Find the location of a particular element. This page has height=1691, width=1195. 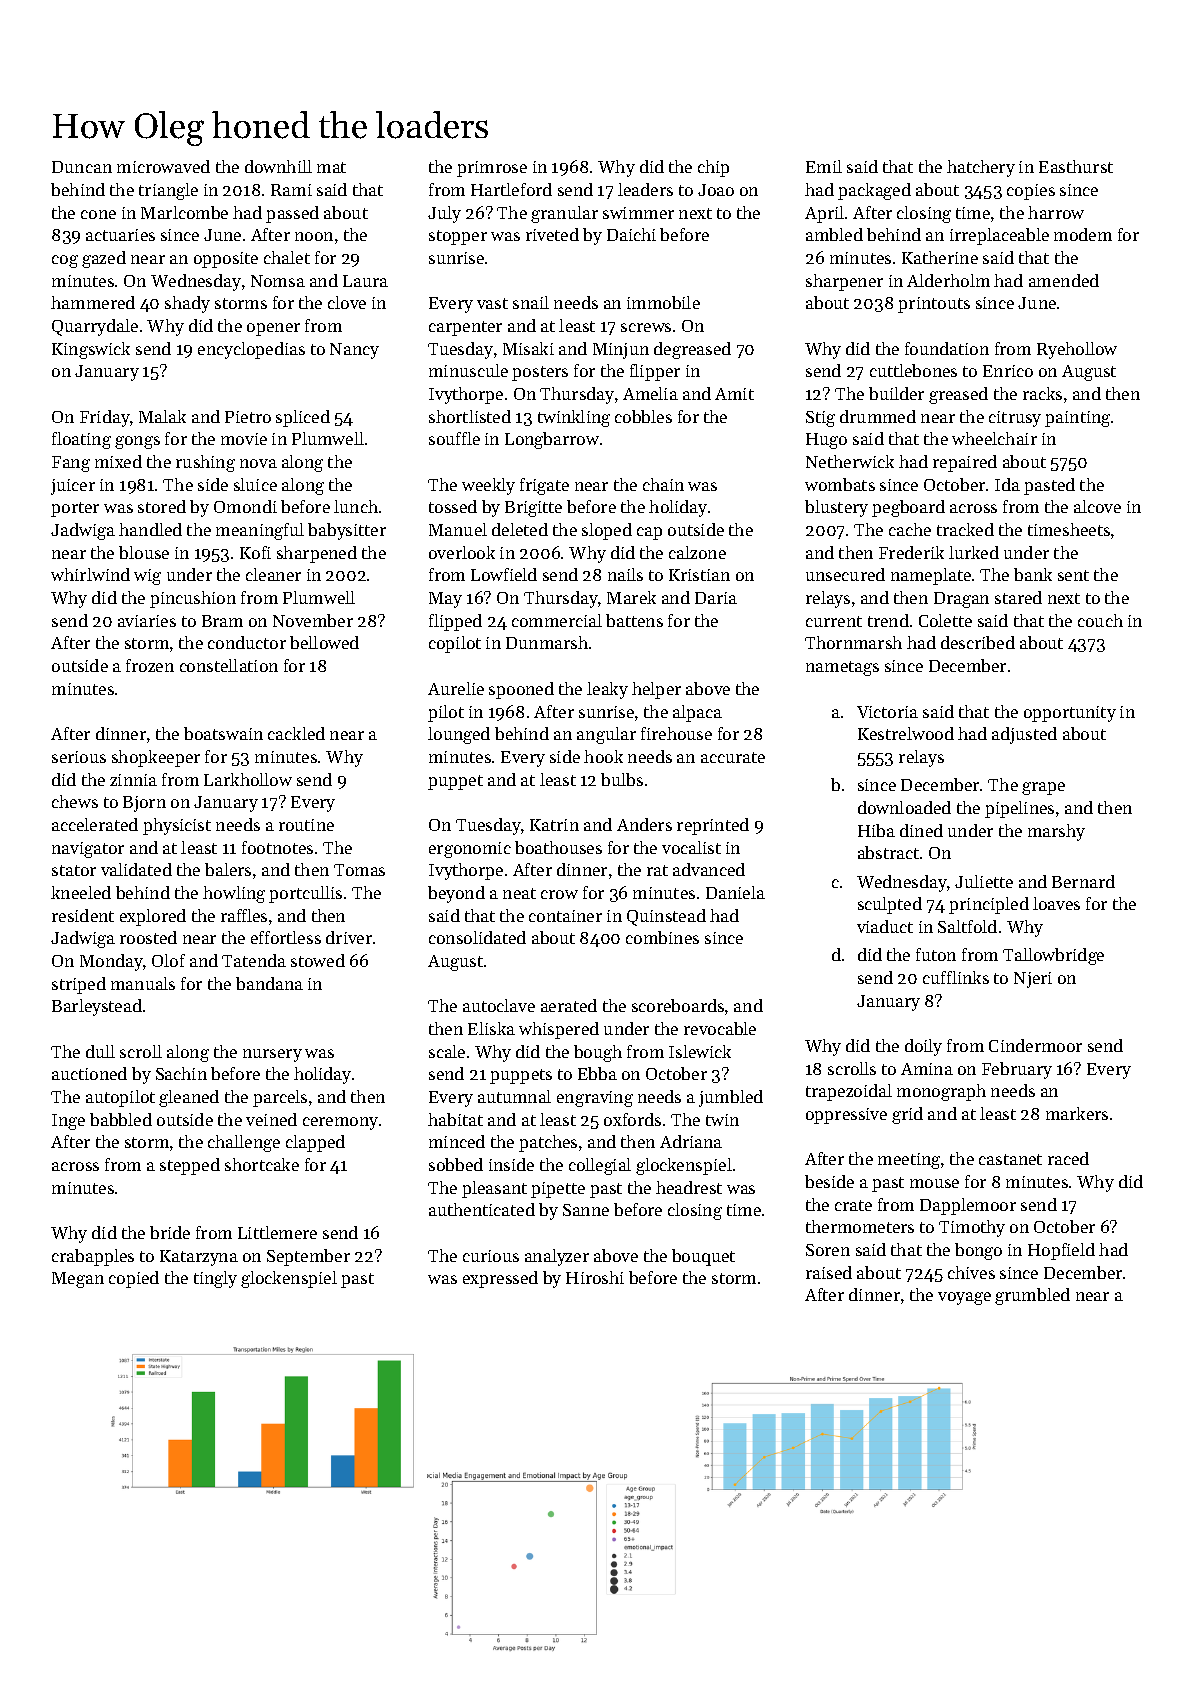

raced is located at coordinates (1068, 1158).
